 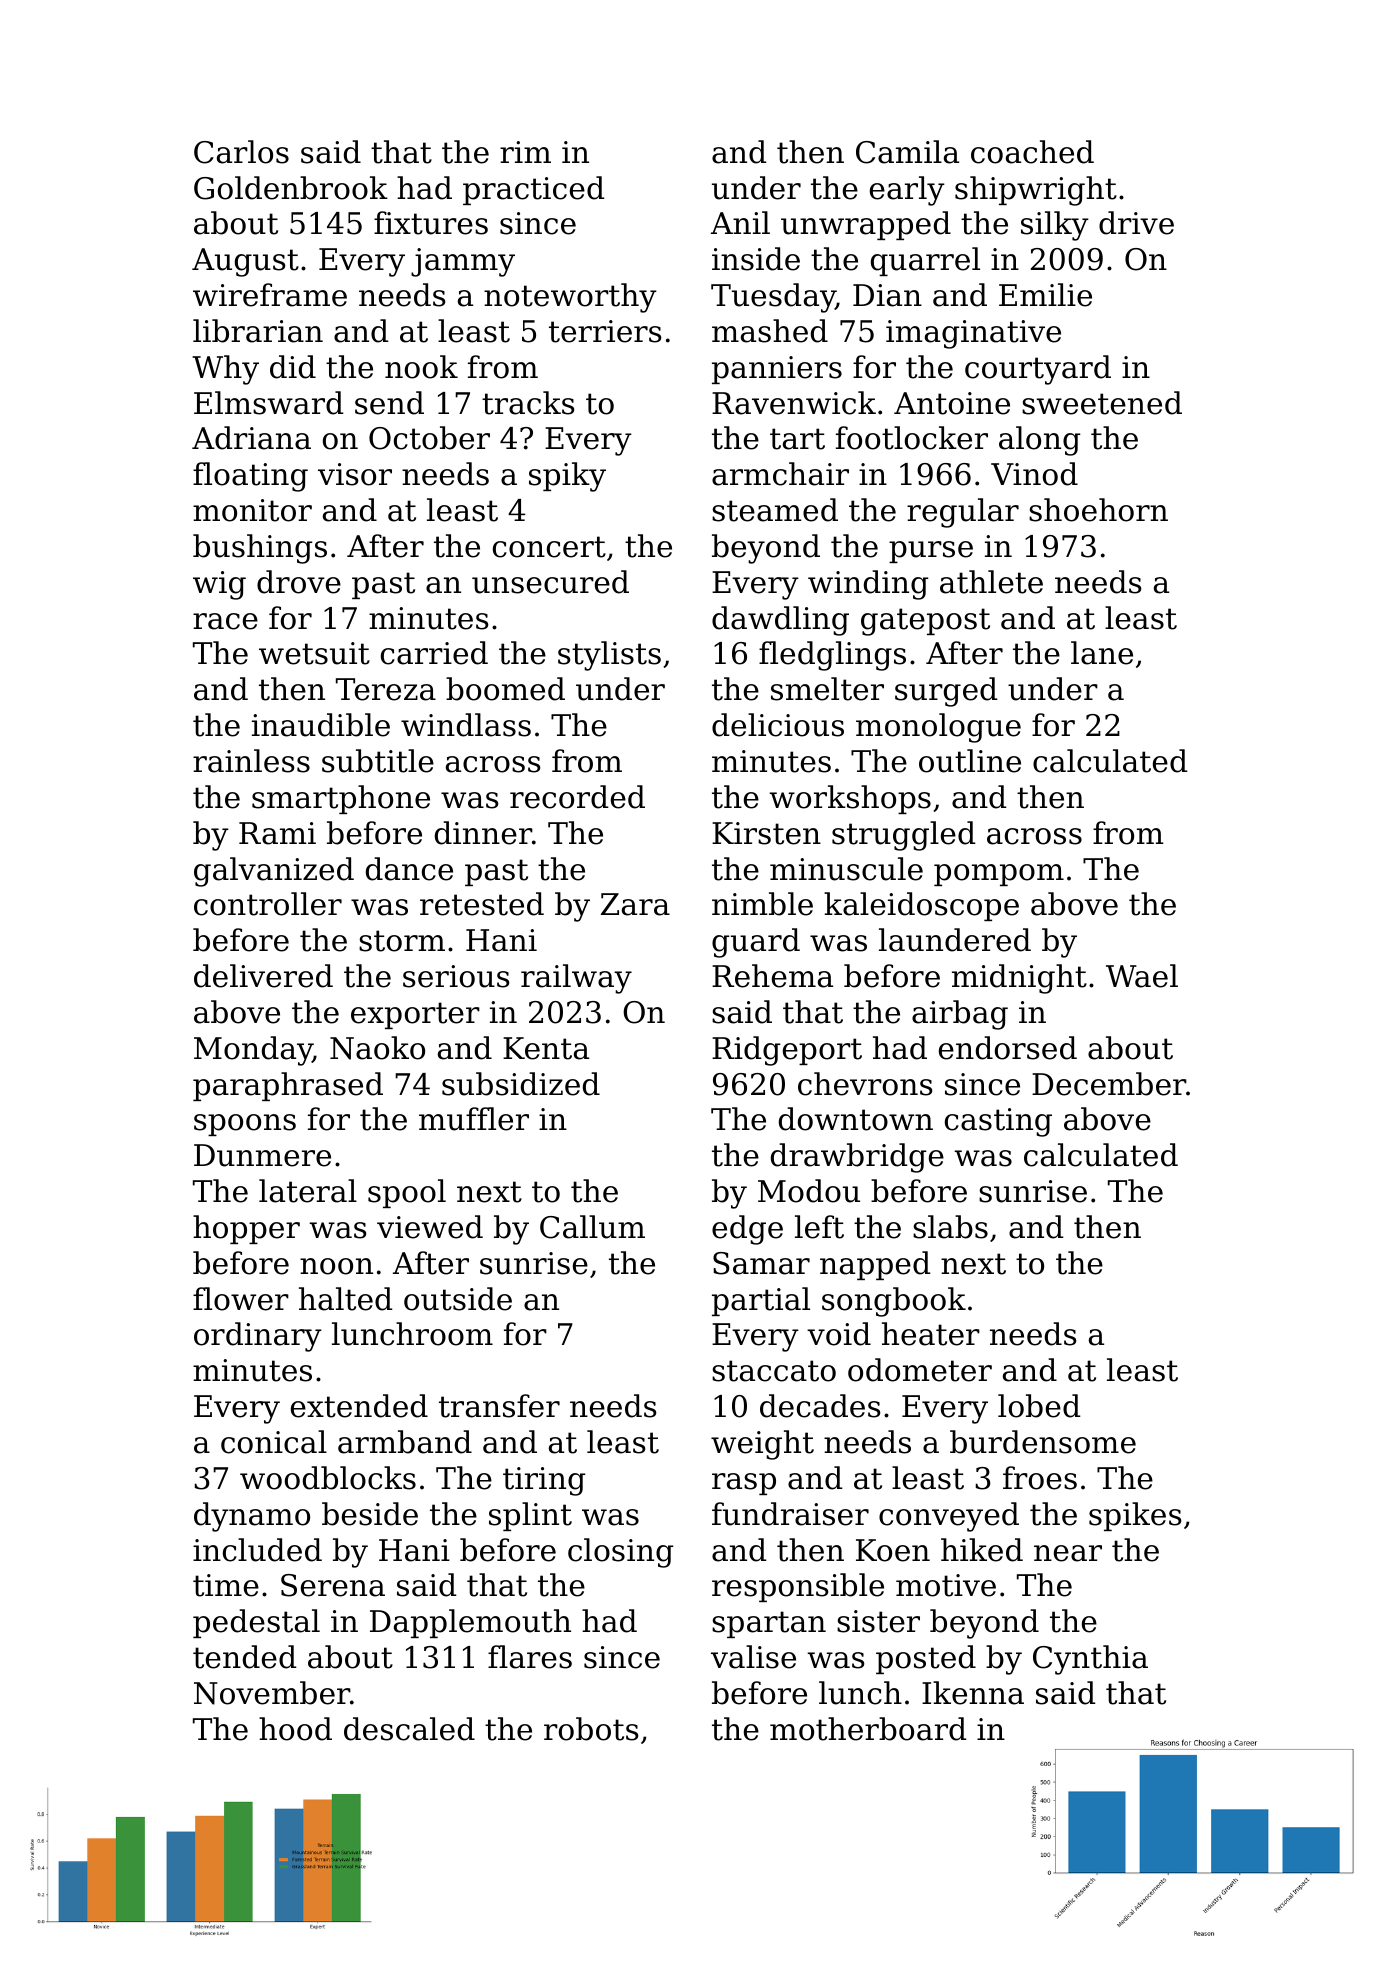 What do you see at coordinates (257, 1550) in the screenshot?
I see `included` at bounding box center [257, 1550].
